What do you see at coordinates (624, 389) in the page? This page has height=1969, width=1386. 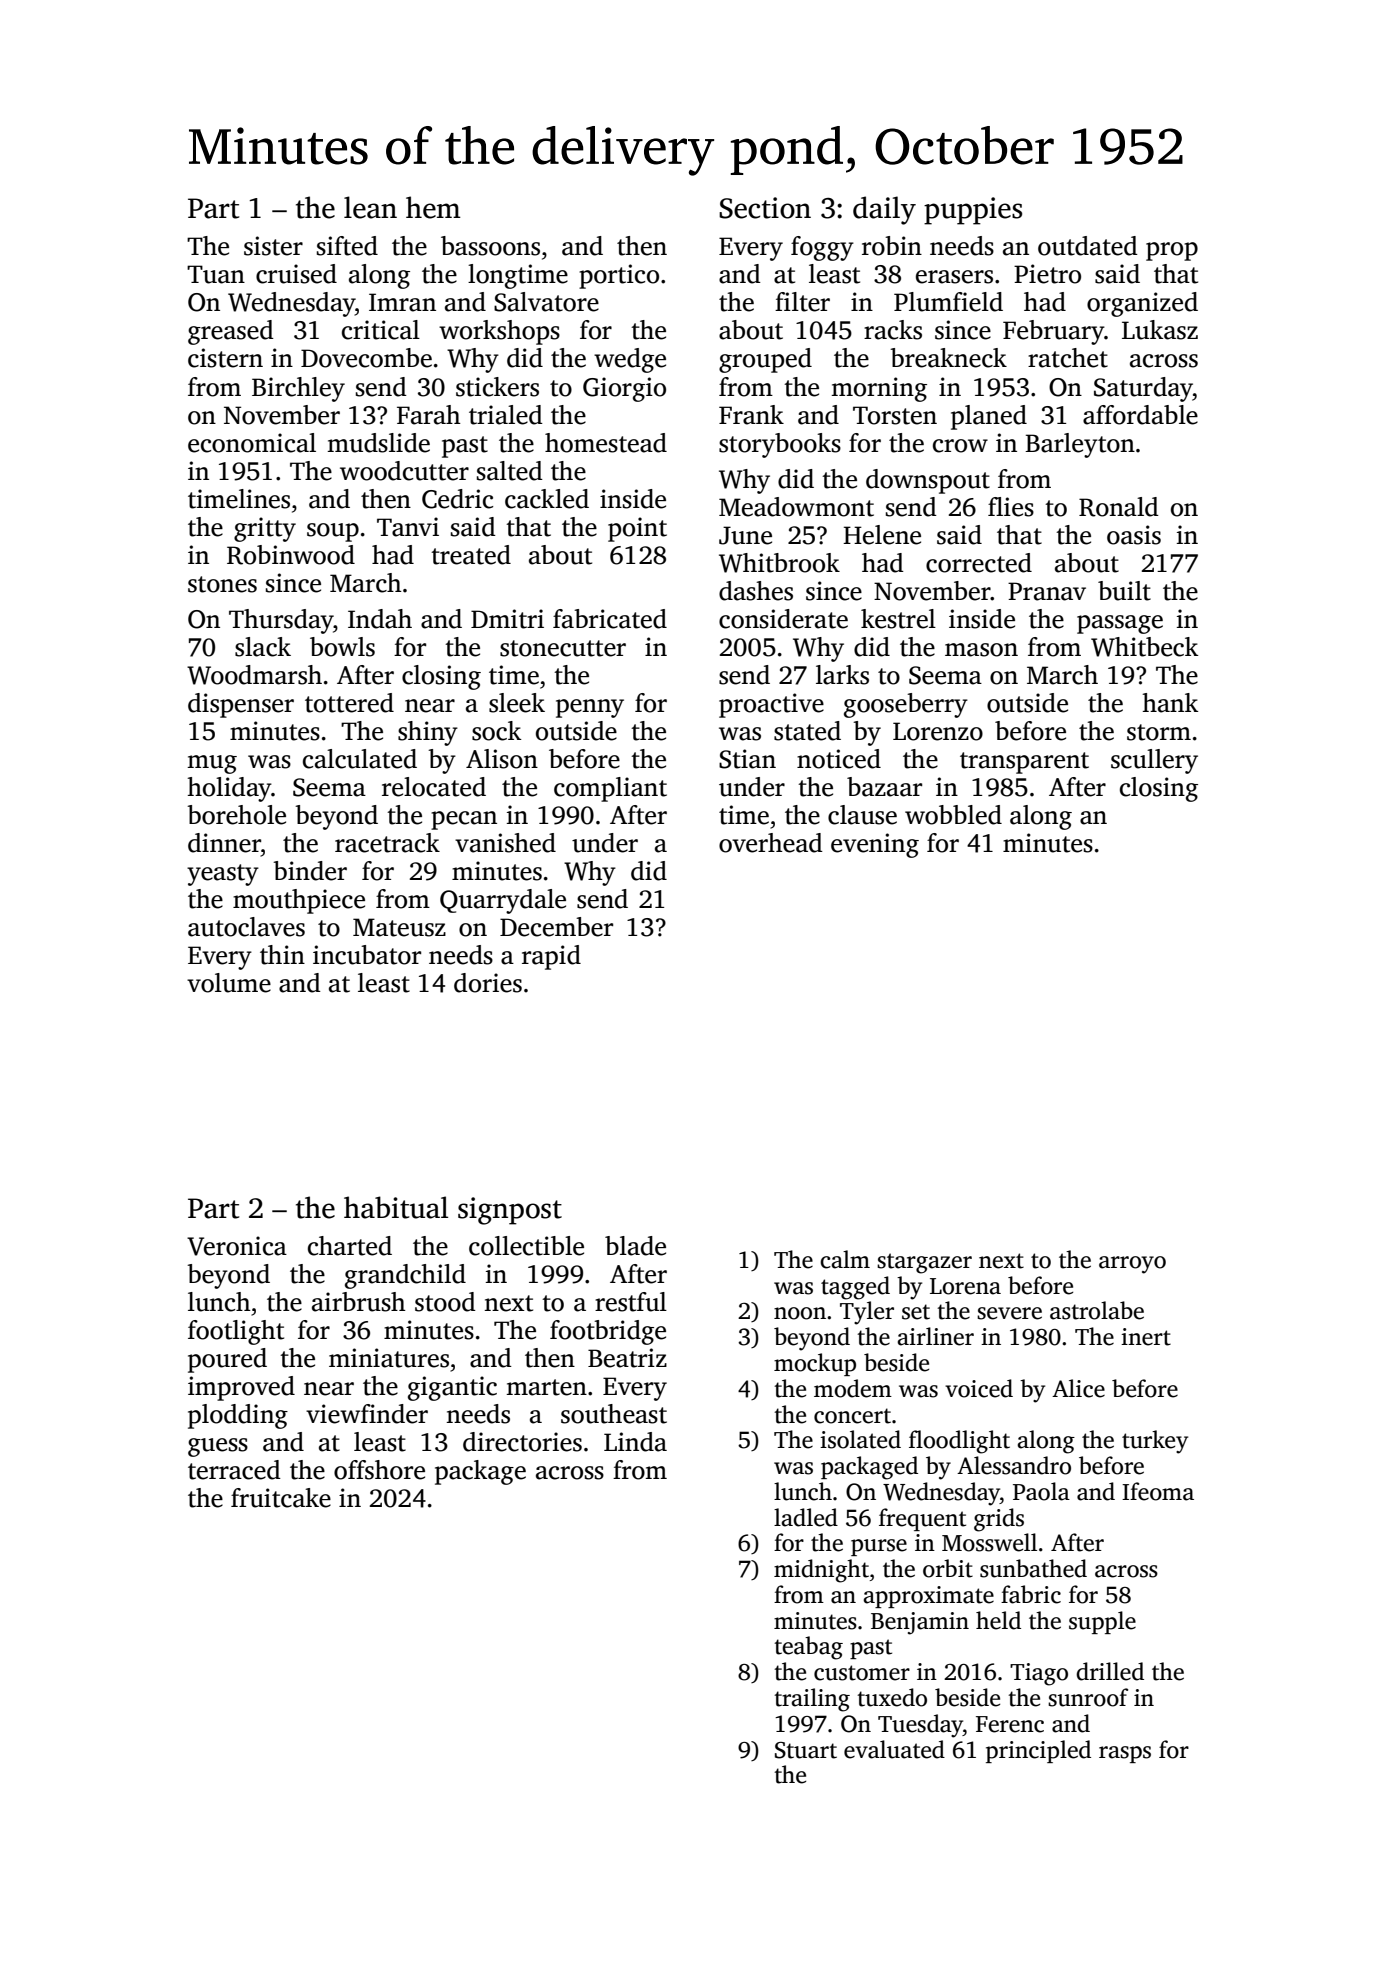 I see `Giorgio` at bounding box center [624, 389].
